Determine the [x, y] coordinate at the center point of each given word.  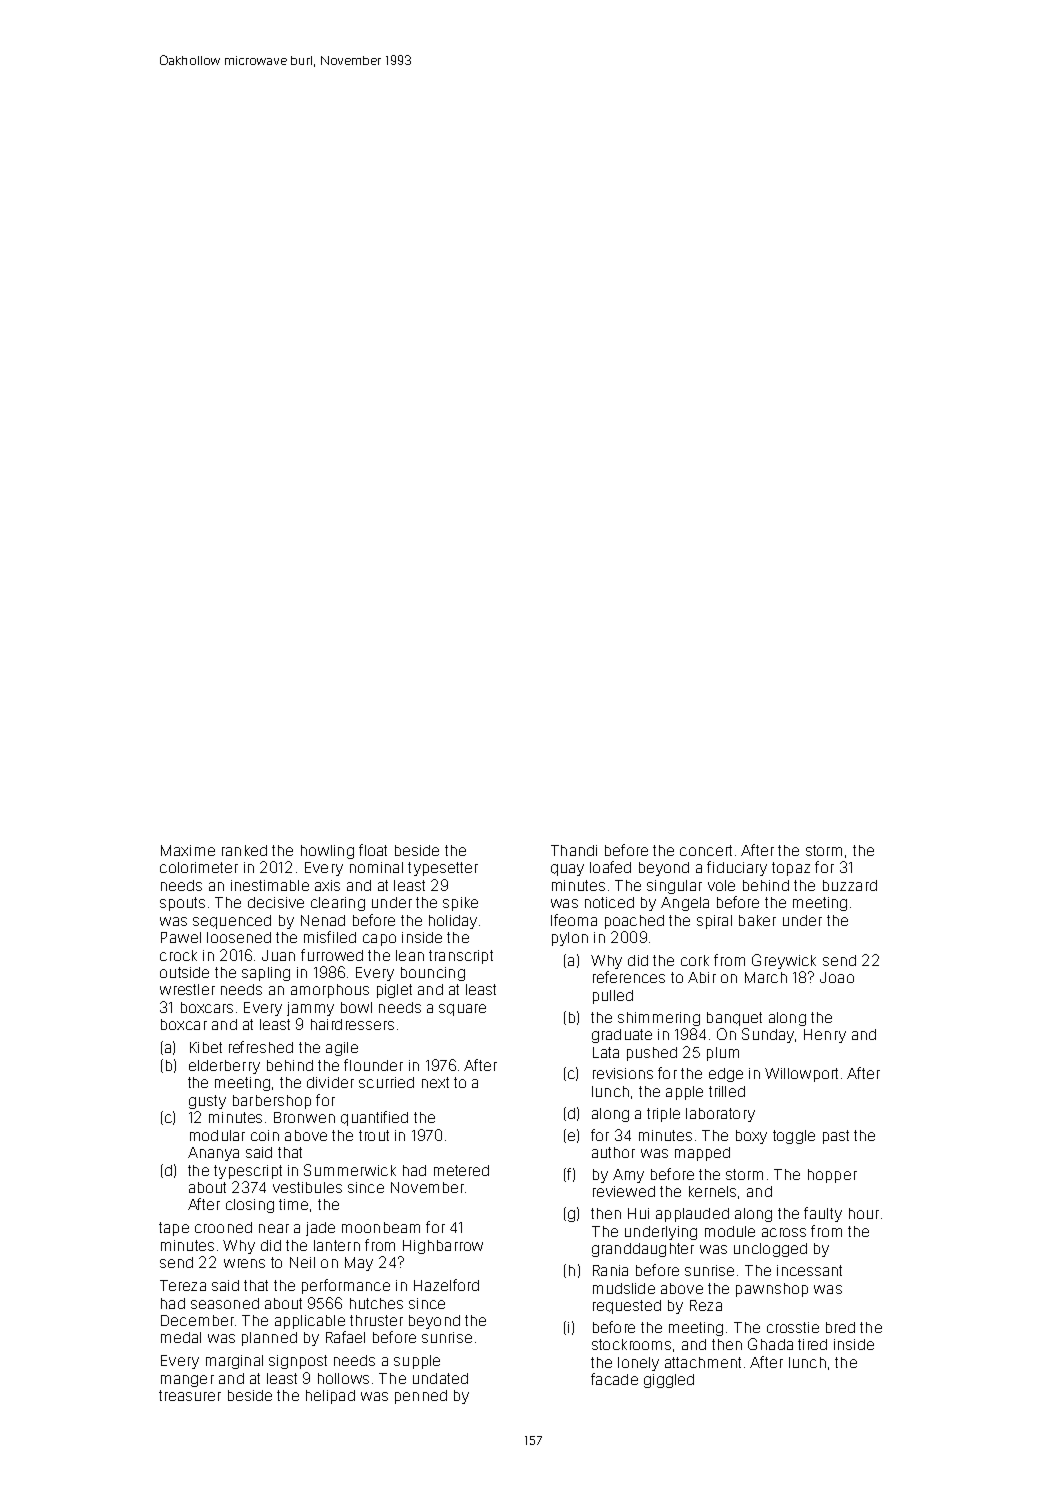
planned [269, 1339]
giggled [669, 1381]
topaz [791, 869]
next [435, 1082]
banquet [734, 1019]
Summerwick [350, 1170]
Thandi [574, 850]
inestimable [270, 885]
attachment [703, 1362]
